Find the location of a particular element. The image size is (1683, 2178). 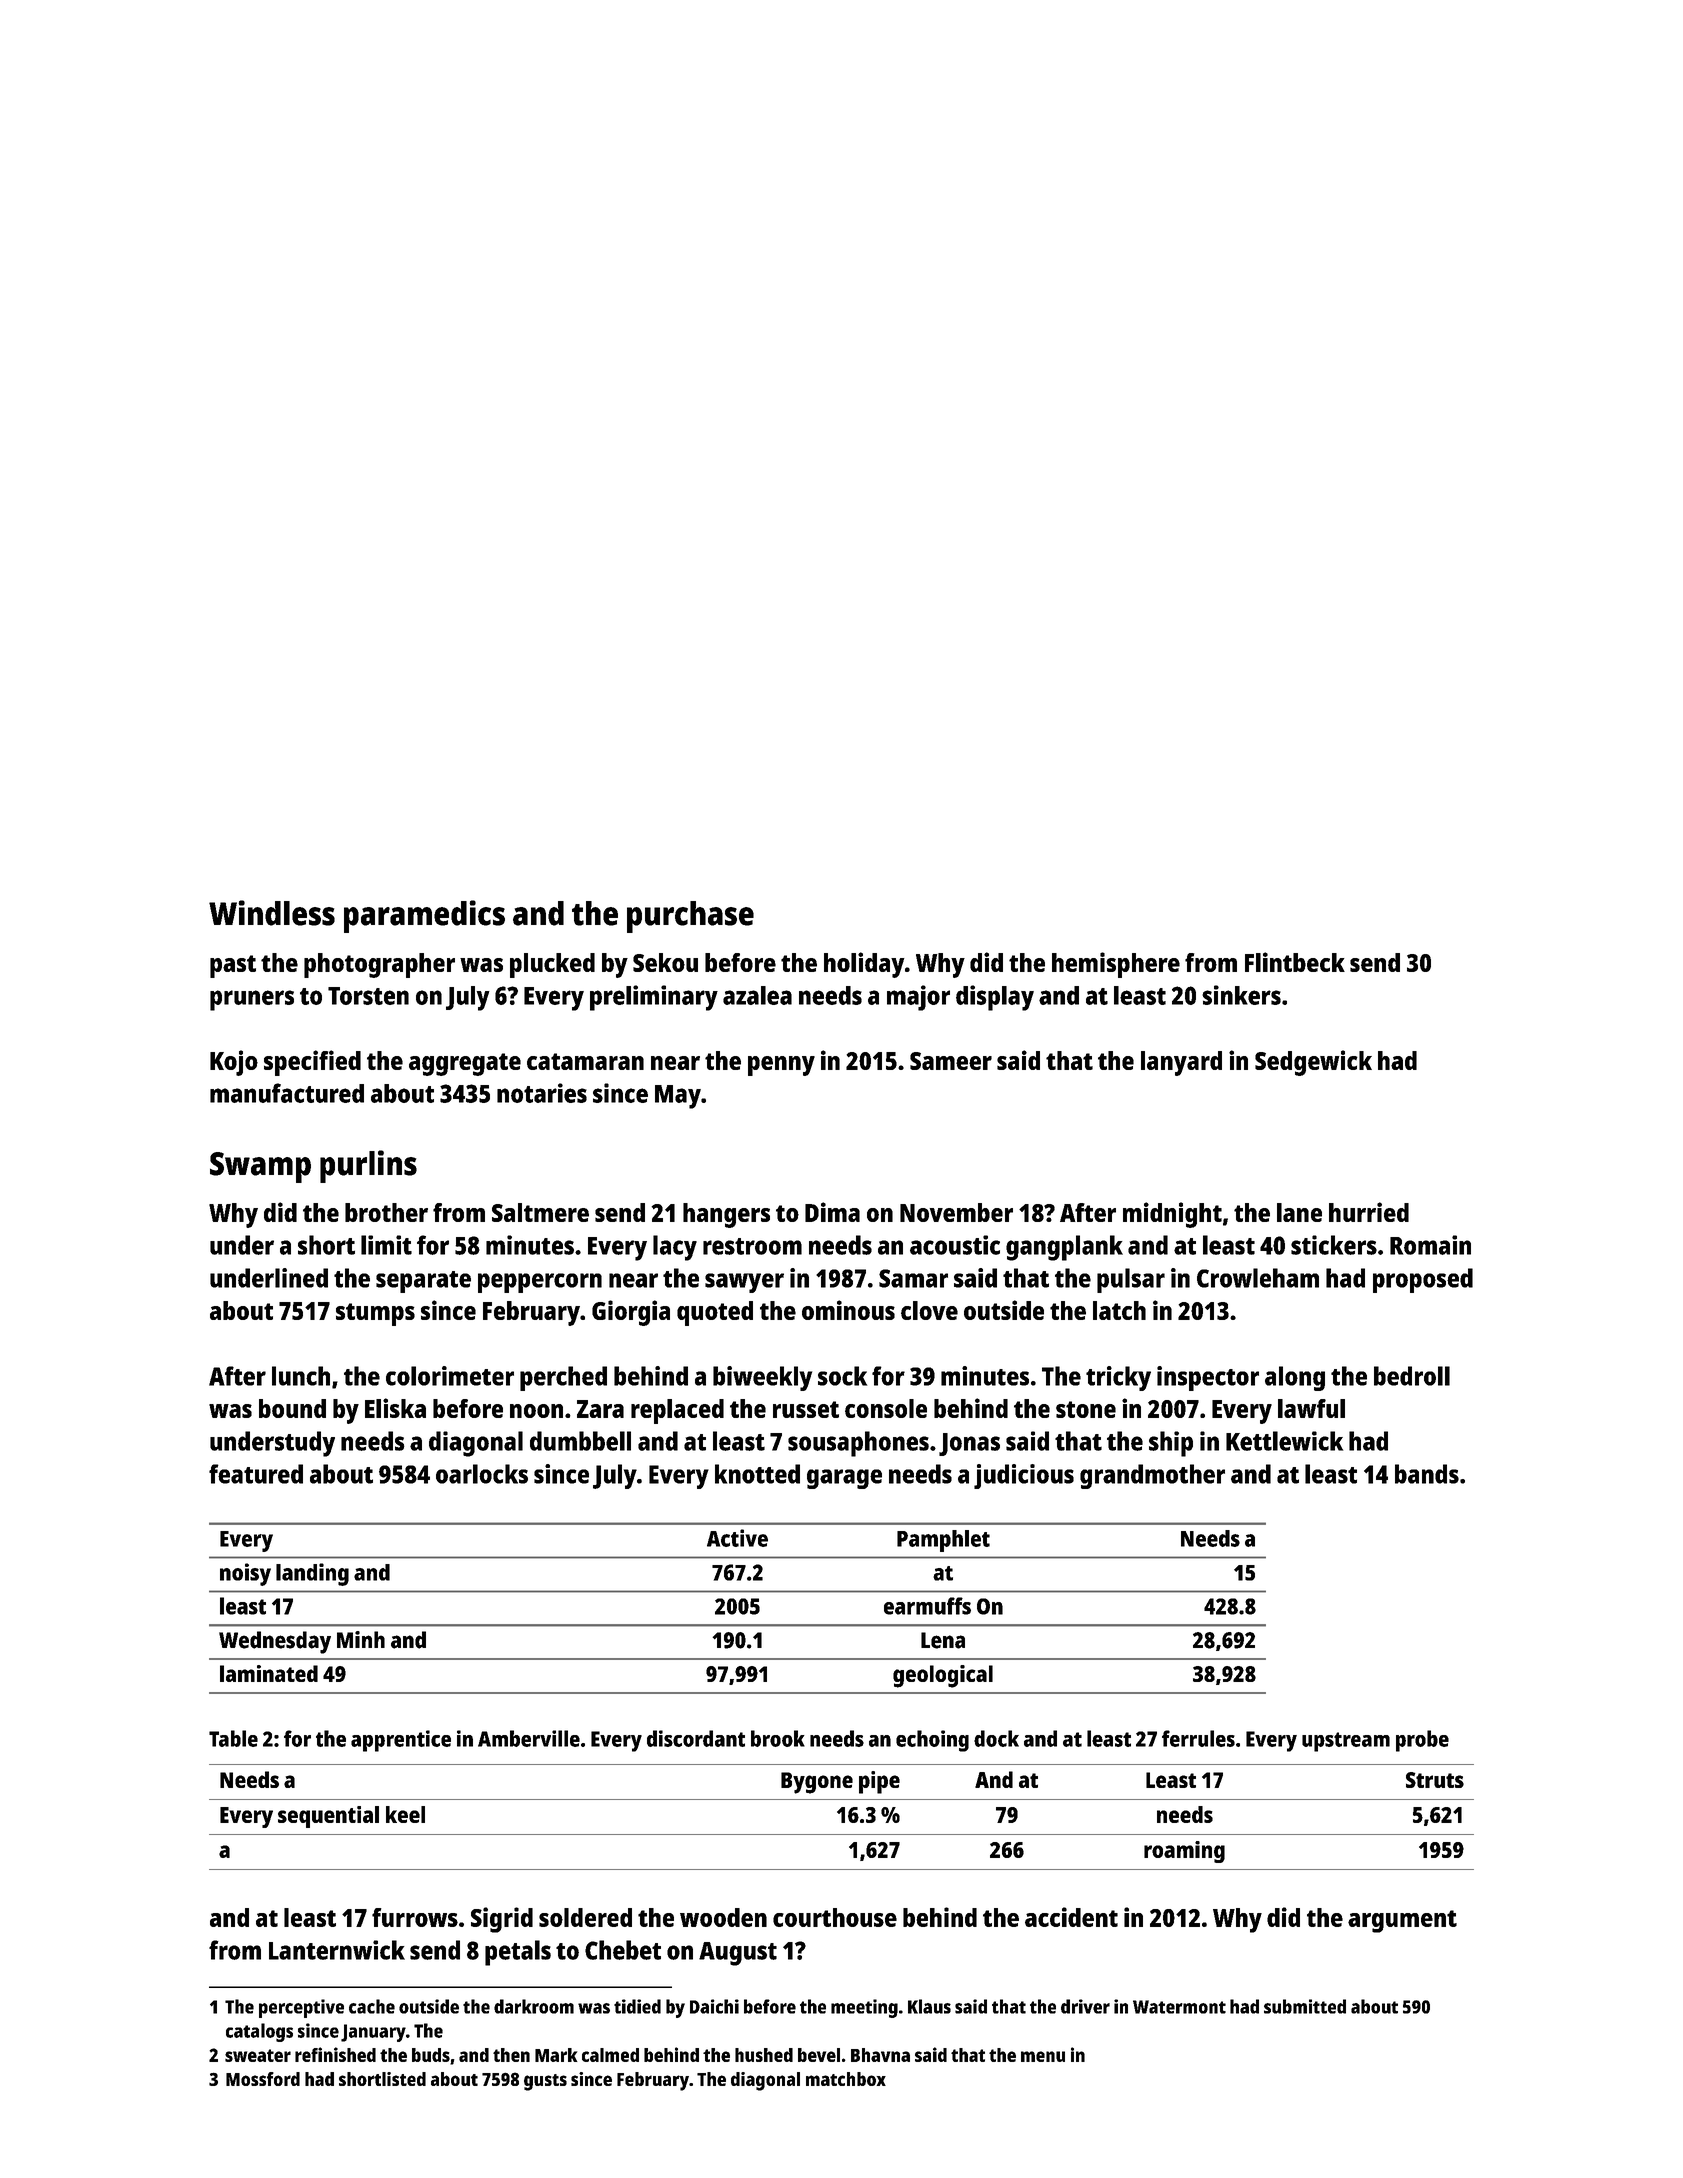

Sedgewick is located at coordinates (1313, 1063).
